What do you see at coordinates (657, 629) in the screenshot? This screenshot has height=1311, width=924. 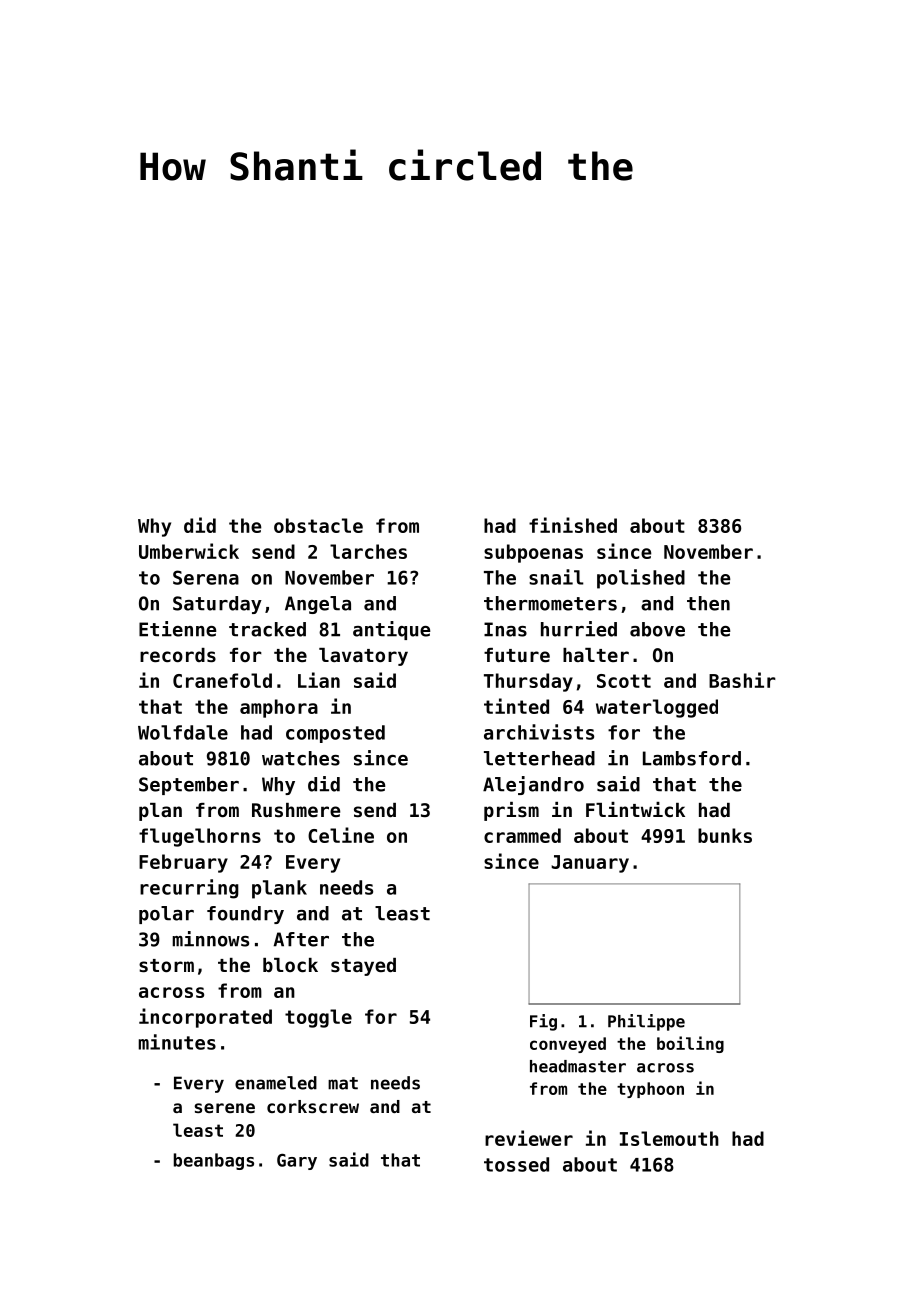 I see `above` at bounding box center [657, 629].
